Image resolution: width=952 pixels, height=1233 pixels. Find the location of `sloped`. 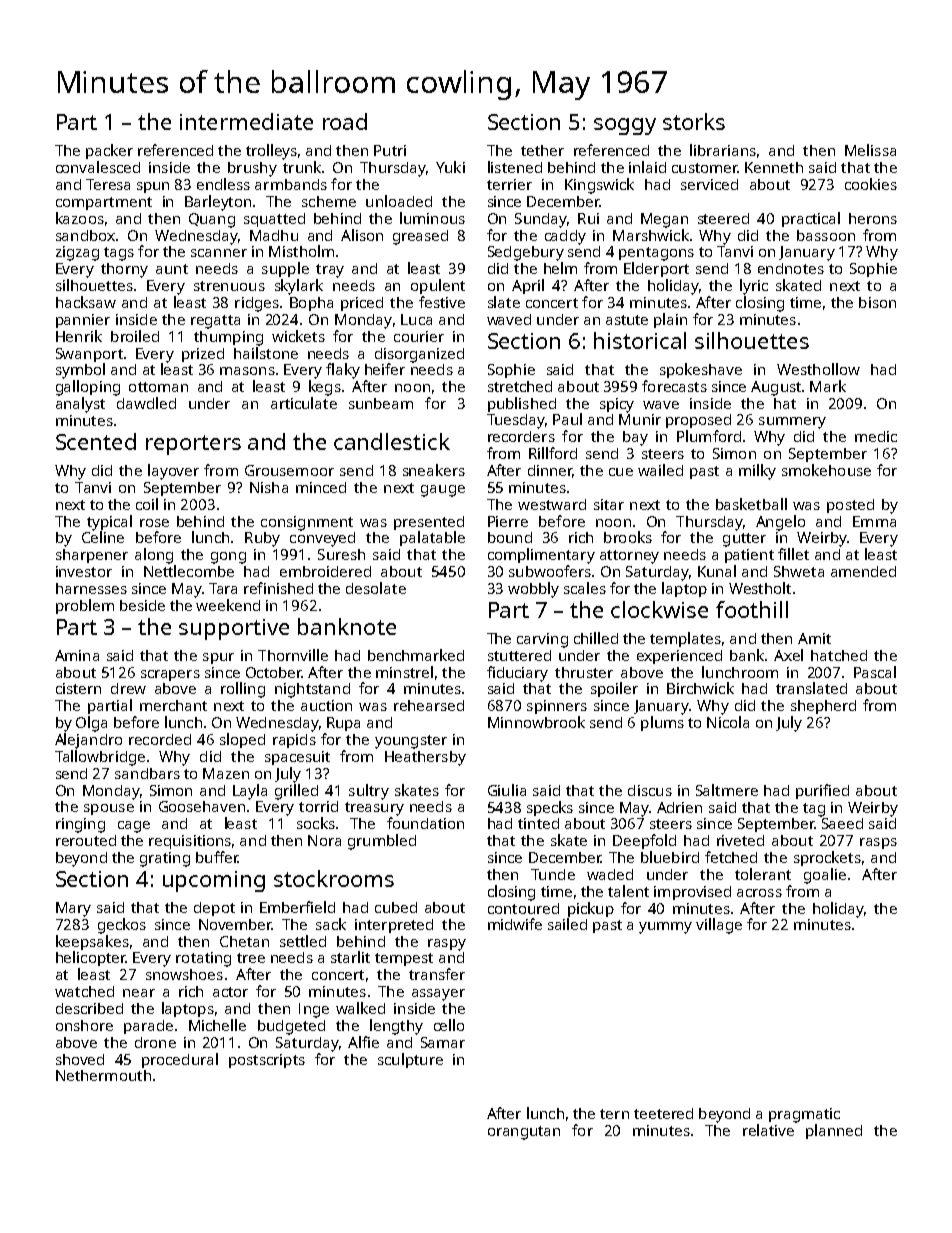

sloped is located at coordinates (242, 740).
